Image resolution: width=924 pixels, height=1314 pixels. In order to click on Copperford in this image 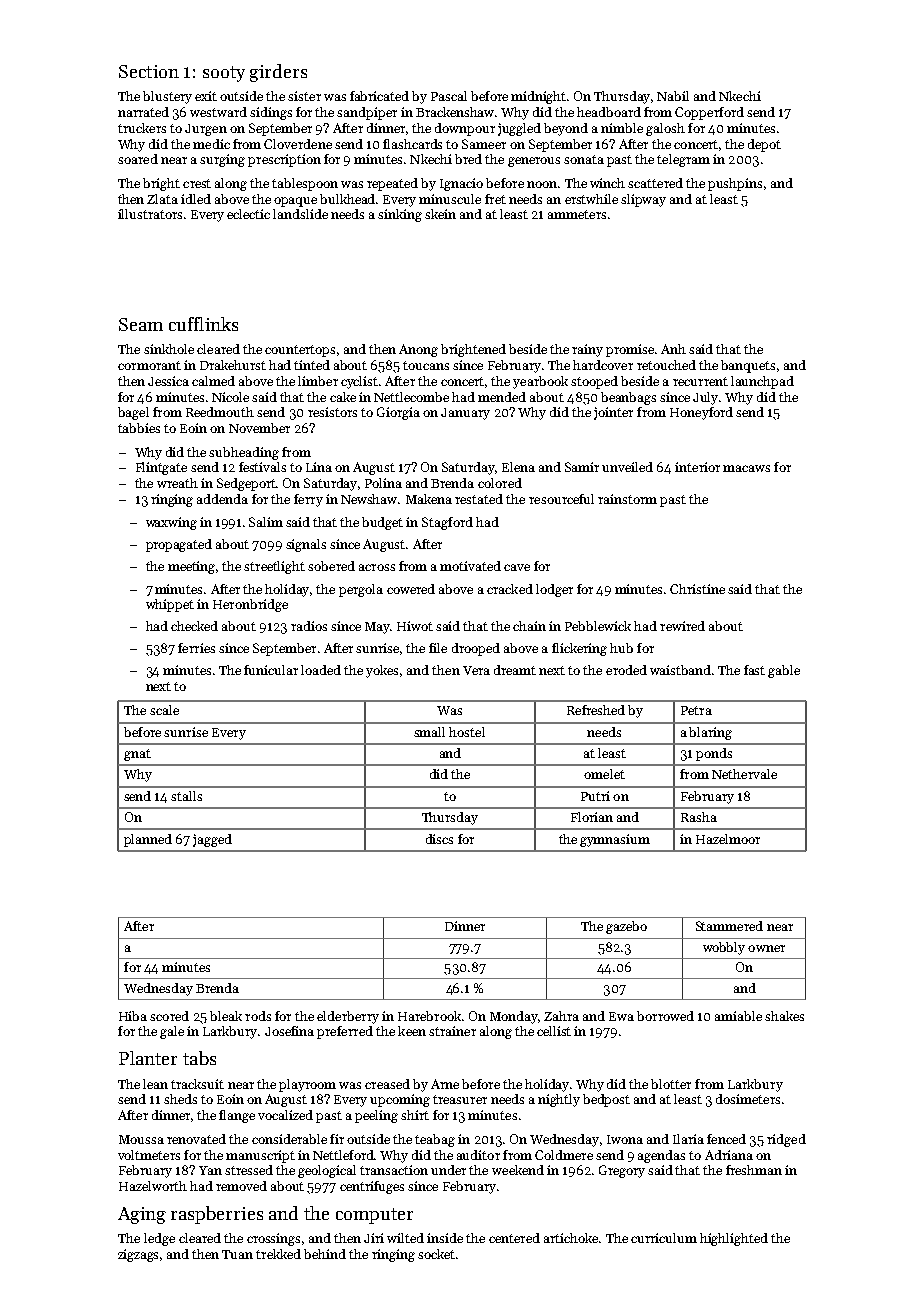, I will do `click(709, 113)`.
